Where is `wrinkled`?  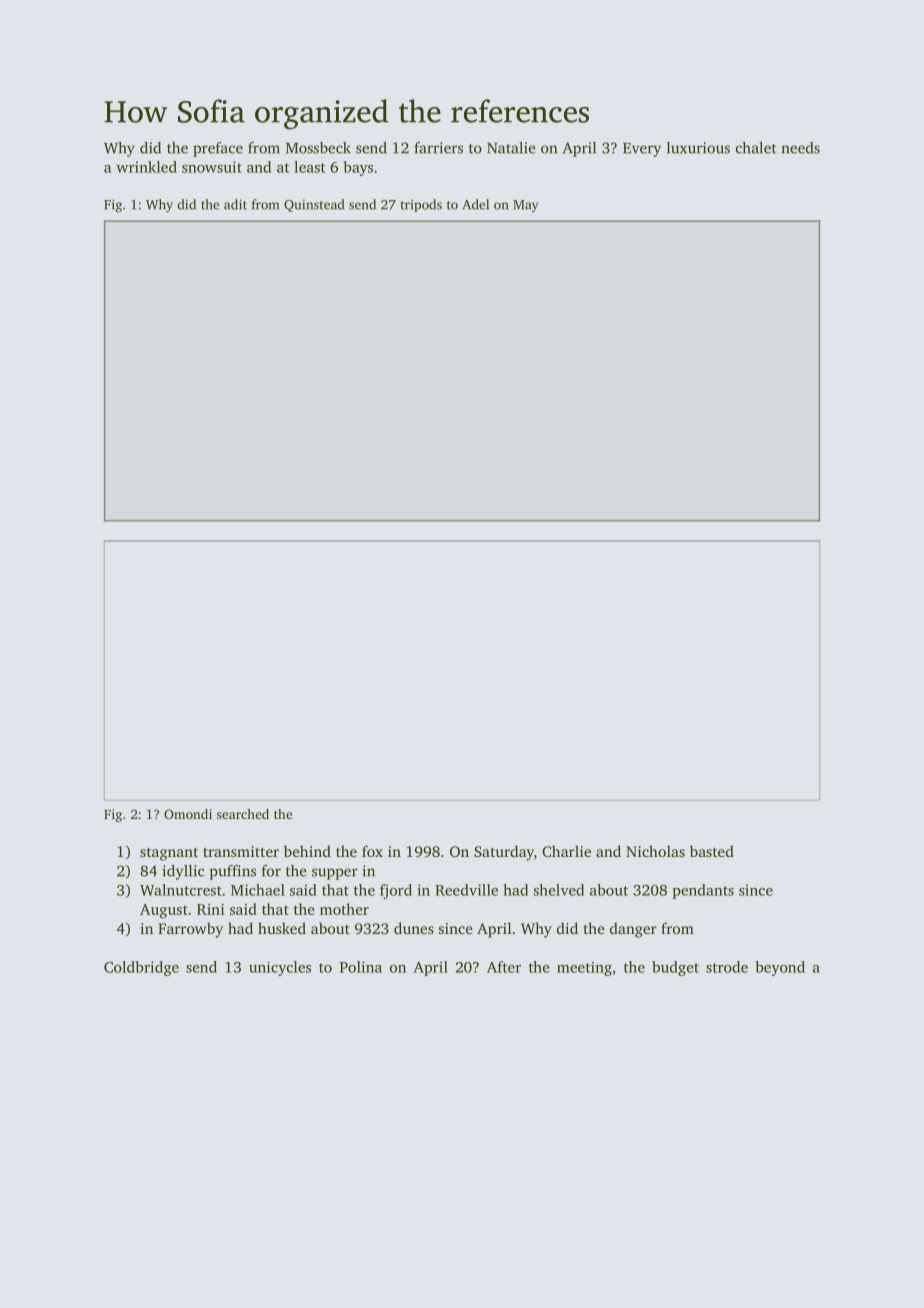
wrinkled is located at coordinates (146, 167).
